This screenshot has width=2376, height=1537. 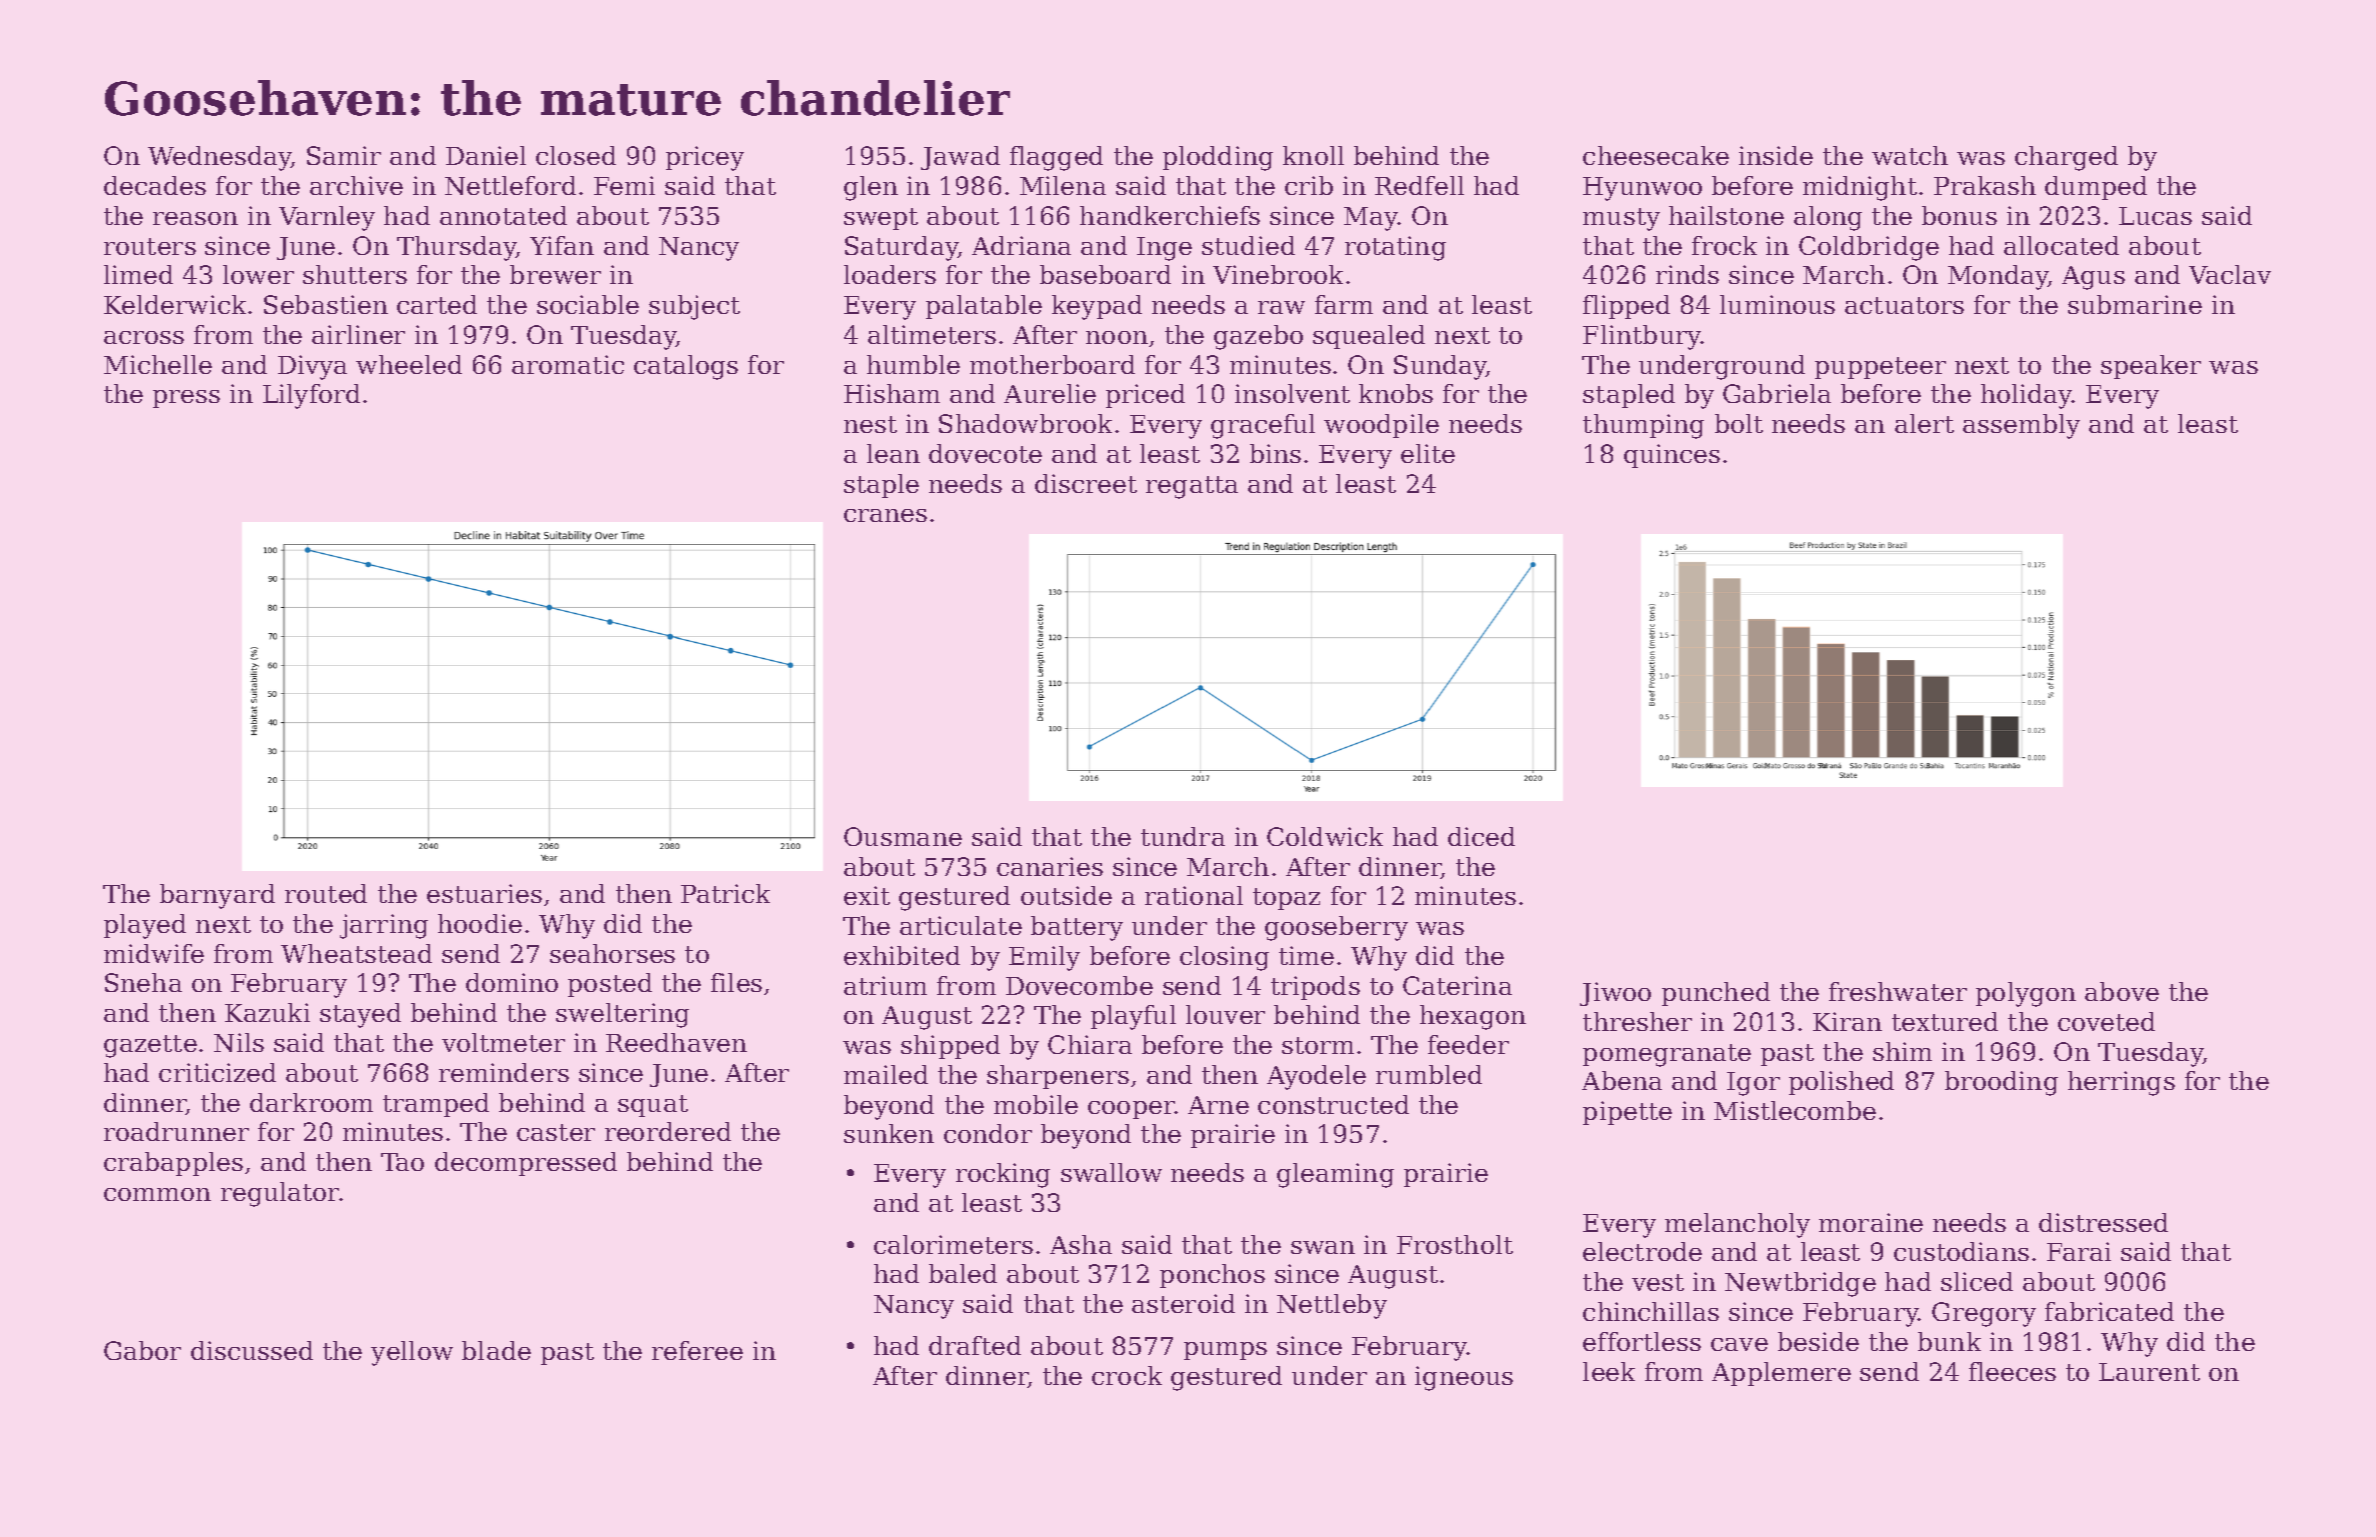 I want to click on yellow, so click(x=412, y=1353).
